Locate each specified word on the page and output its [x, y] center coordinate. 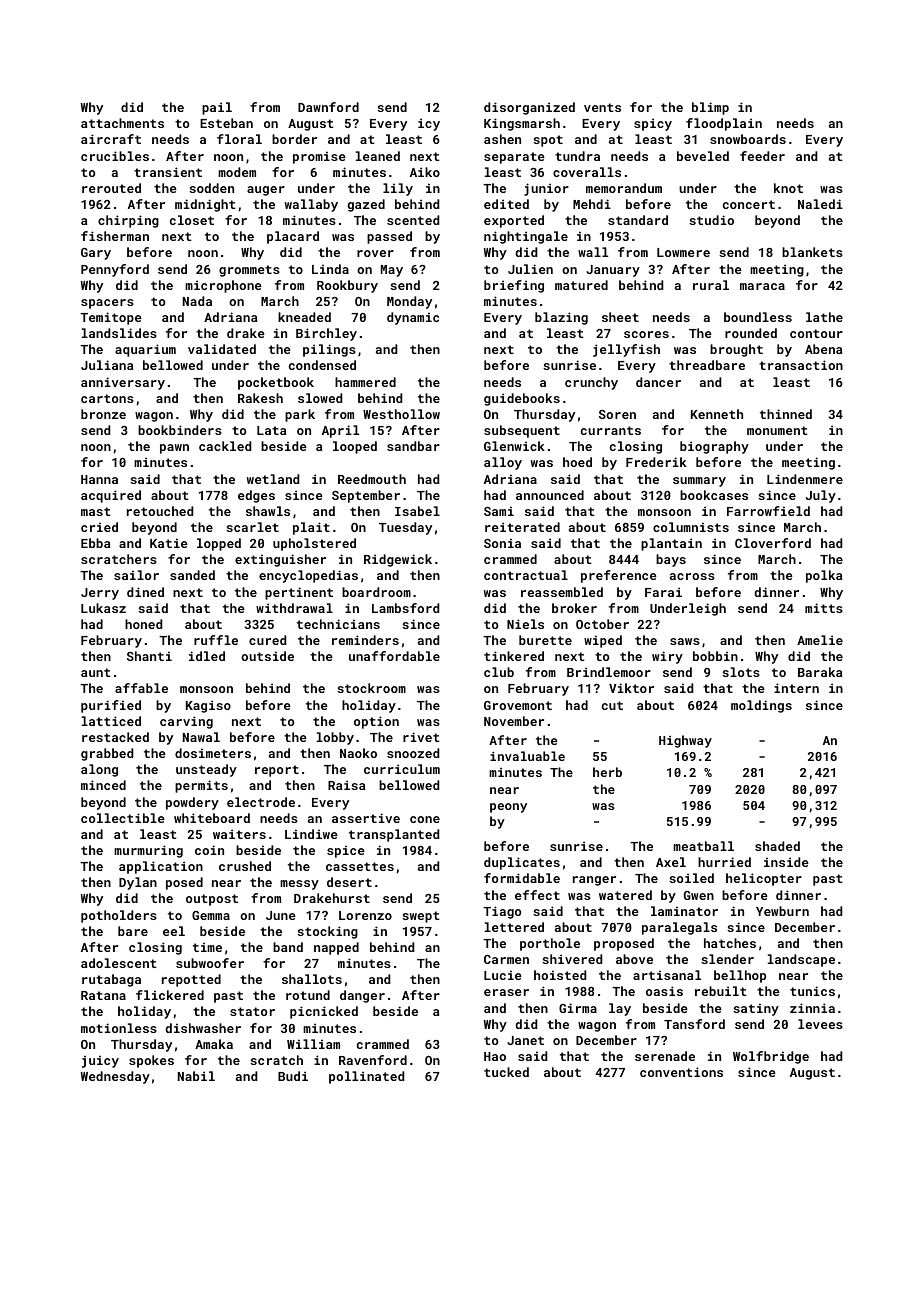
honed [143, 624]
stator [252, 1011]
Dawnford [328, 107]
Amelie [820, 640]
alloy [503, 463]
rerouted [111, 188]
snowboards [748, 139]
